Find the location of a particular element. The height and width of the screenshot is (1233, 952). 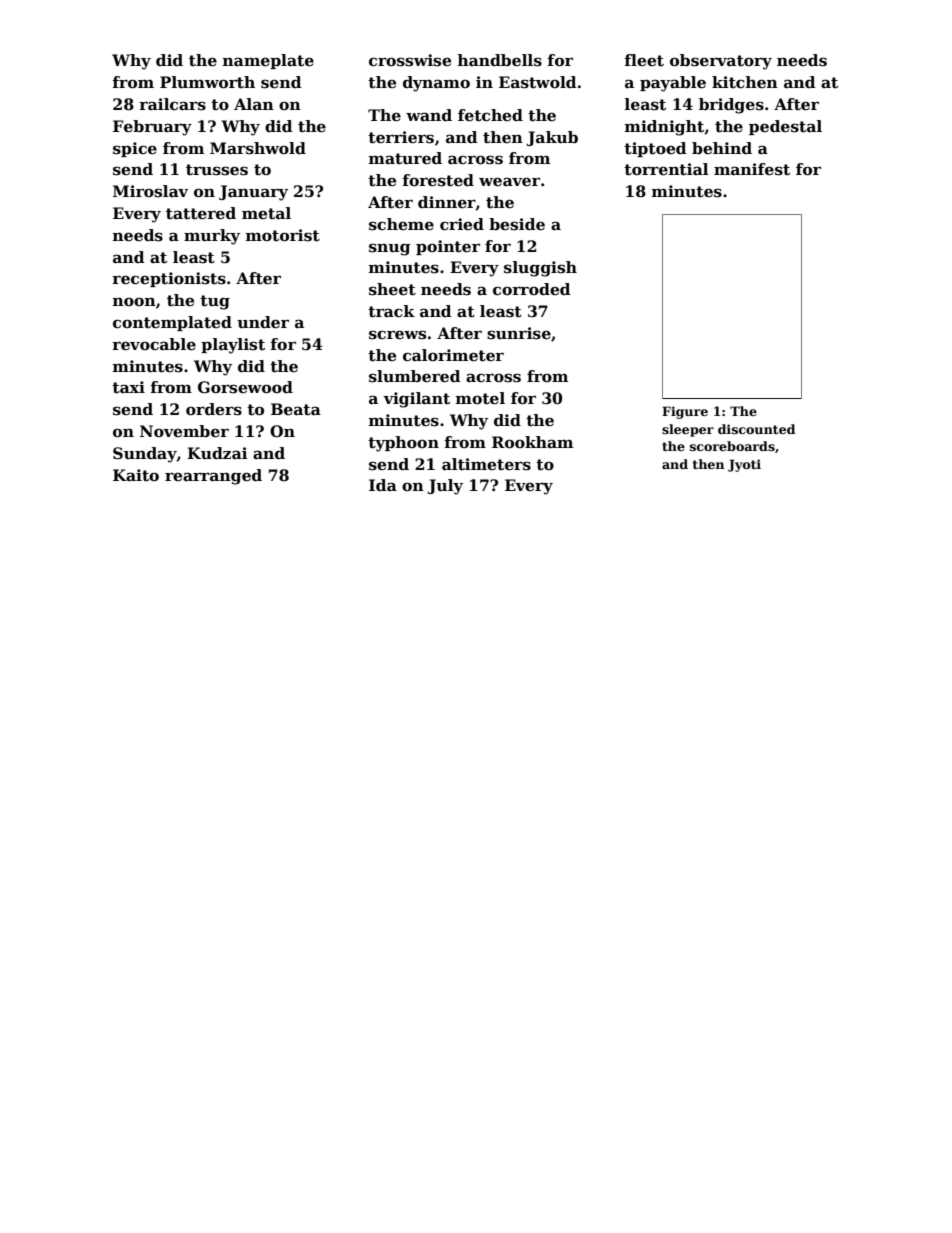

discounted is located at coordinates (756, 429).
